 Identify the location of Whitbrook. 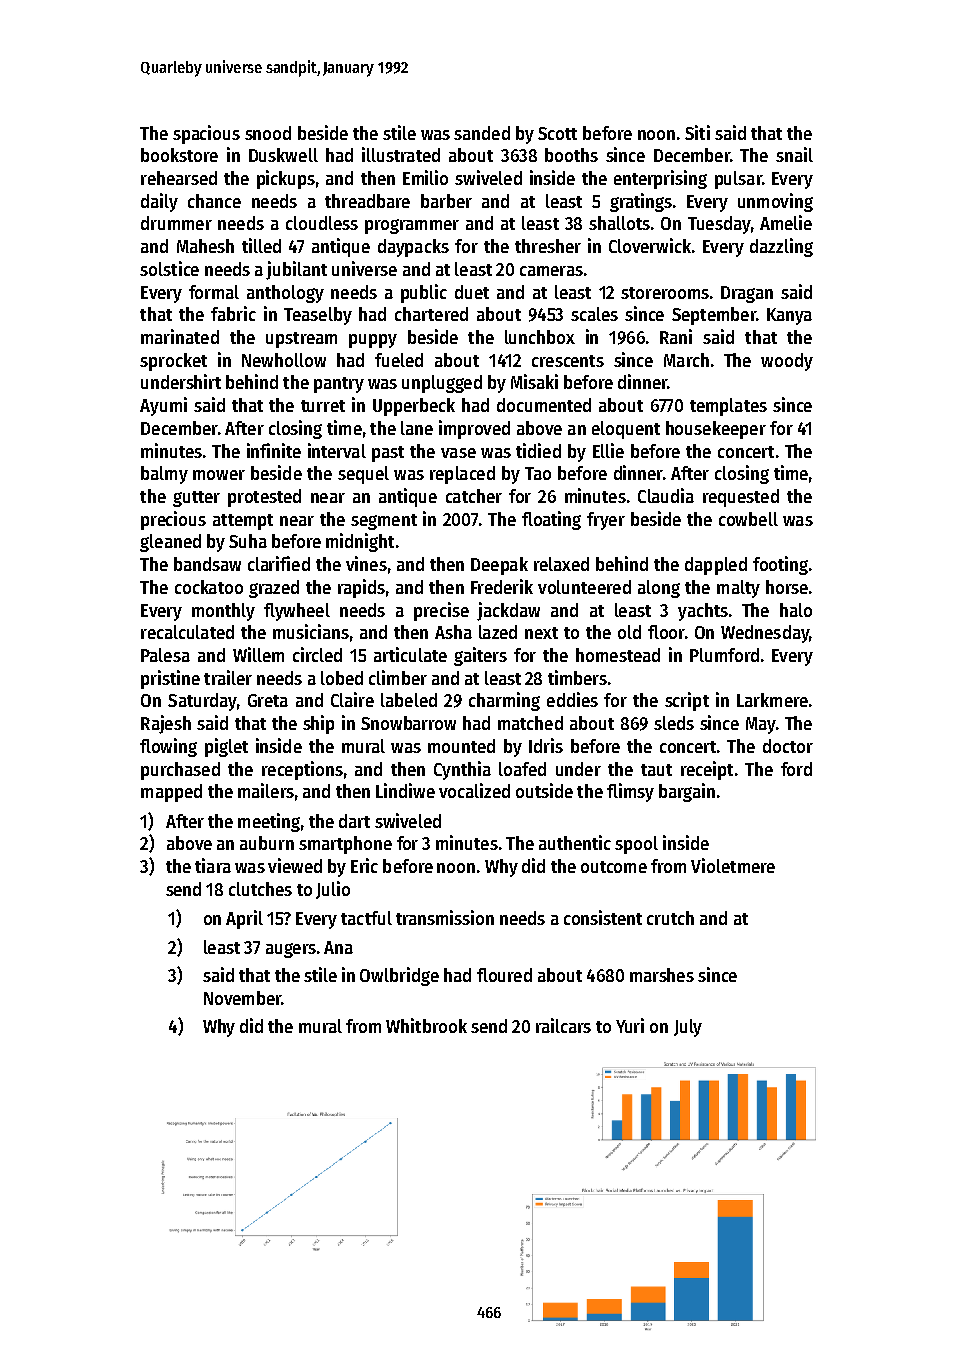
(426, 1025).
